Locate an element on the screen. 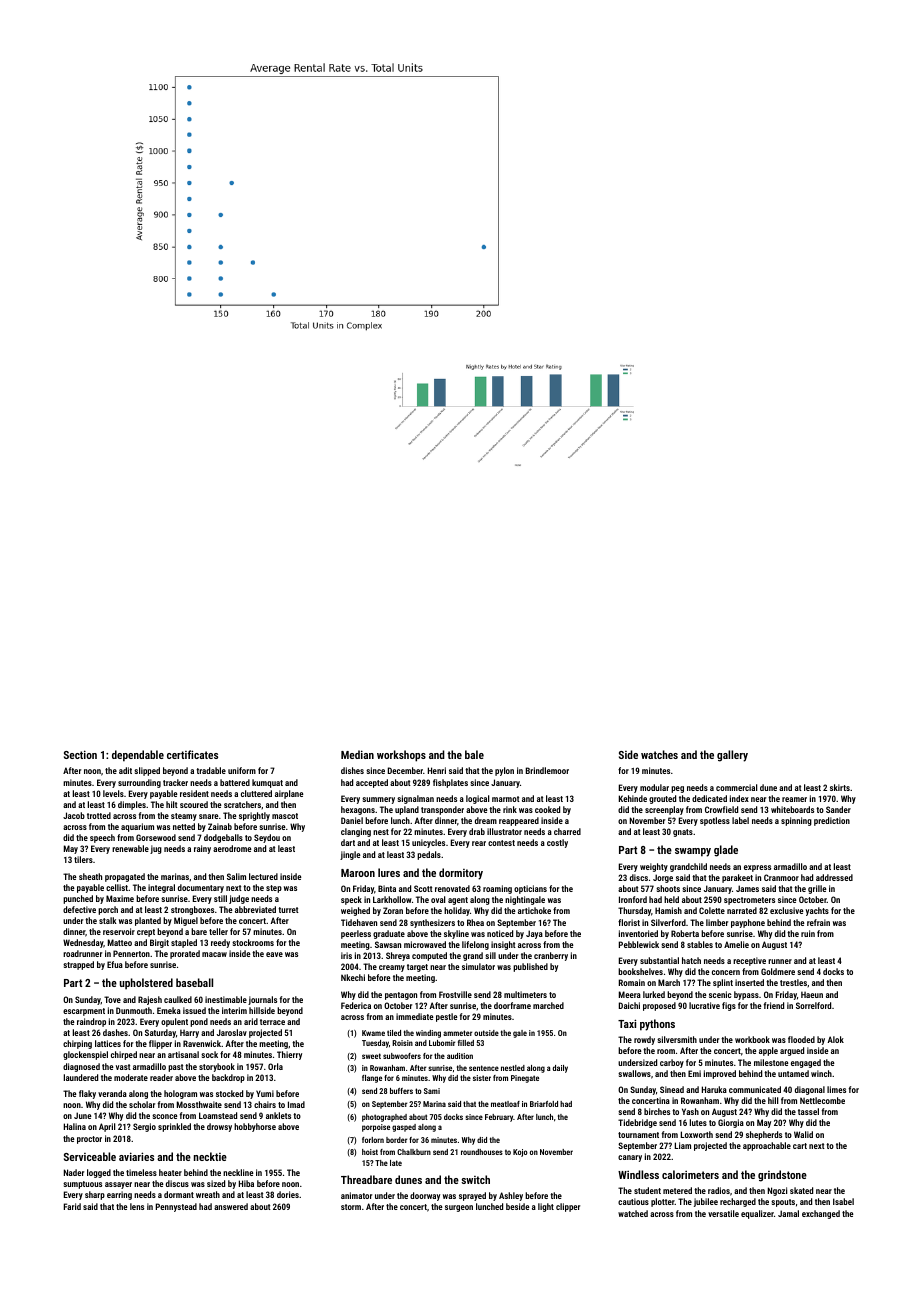  watches is located at coordinates (659, 754).
